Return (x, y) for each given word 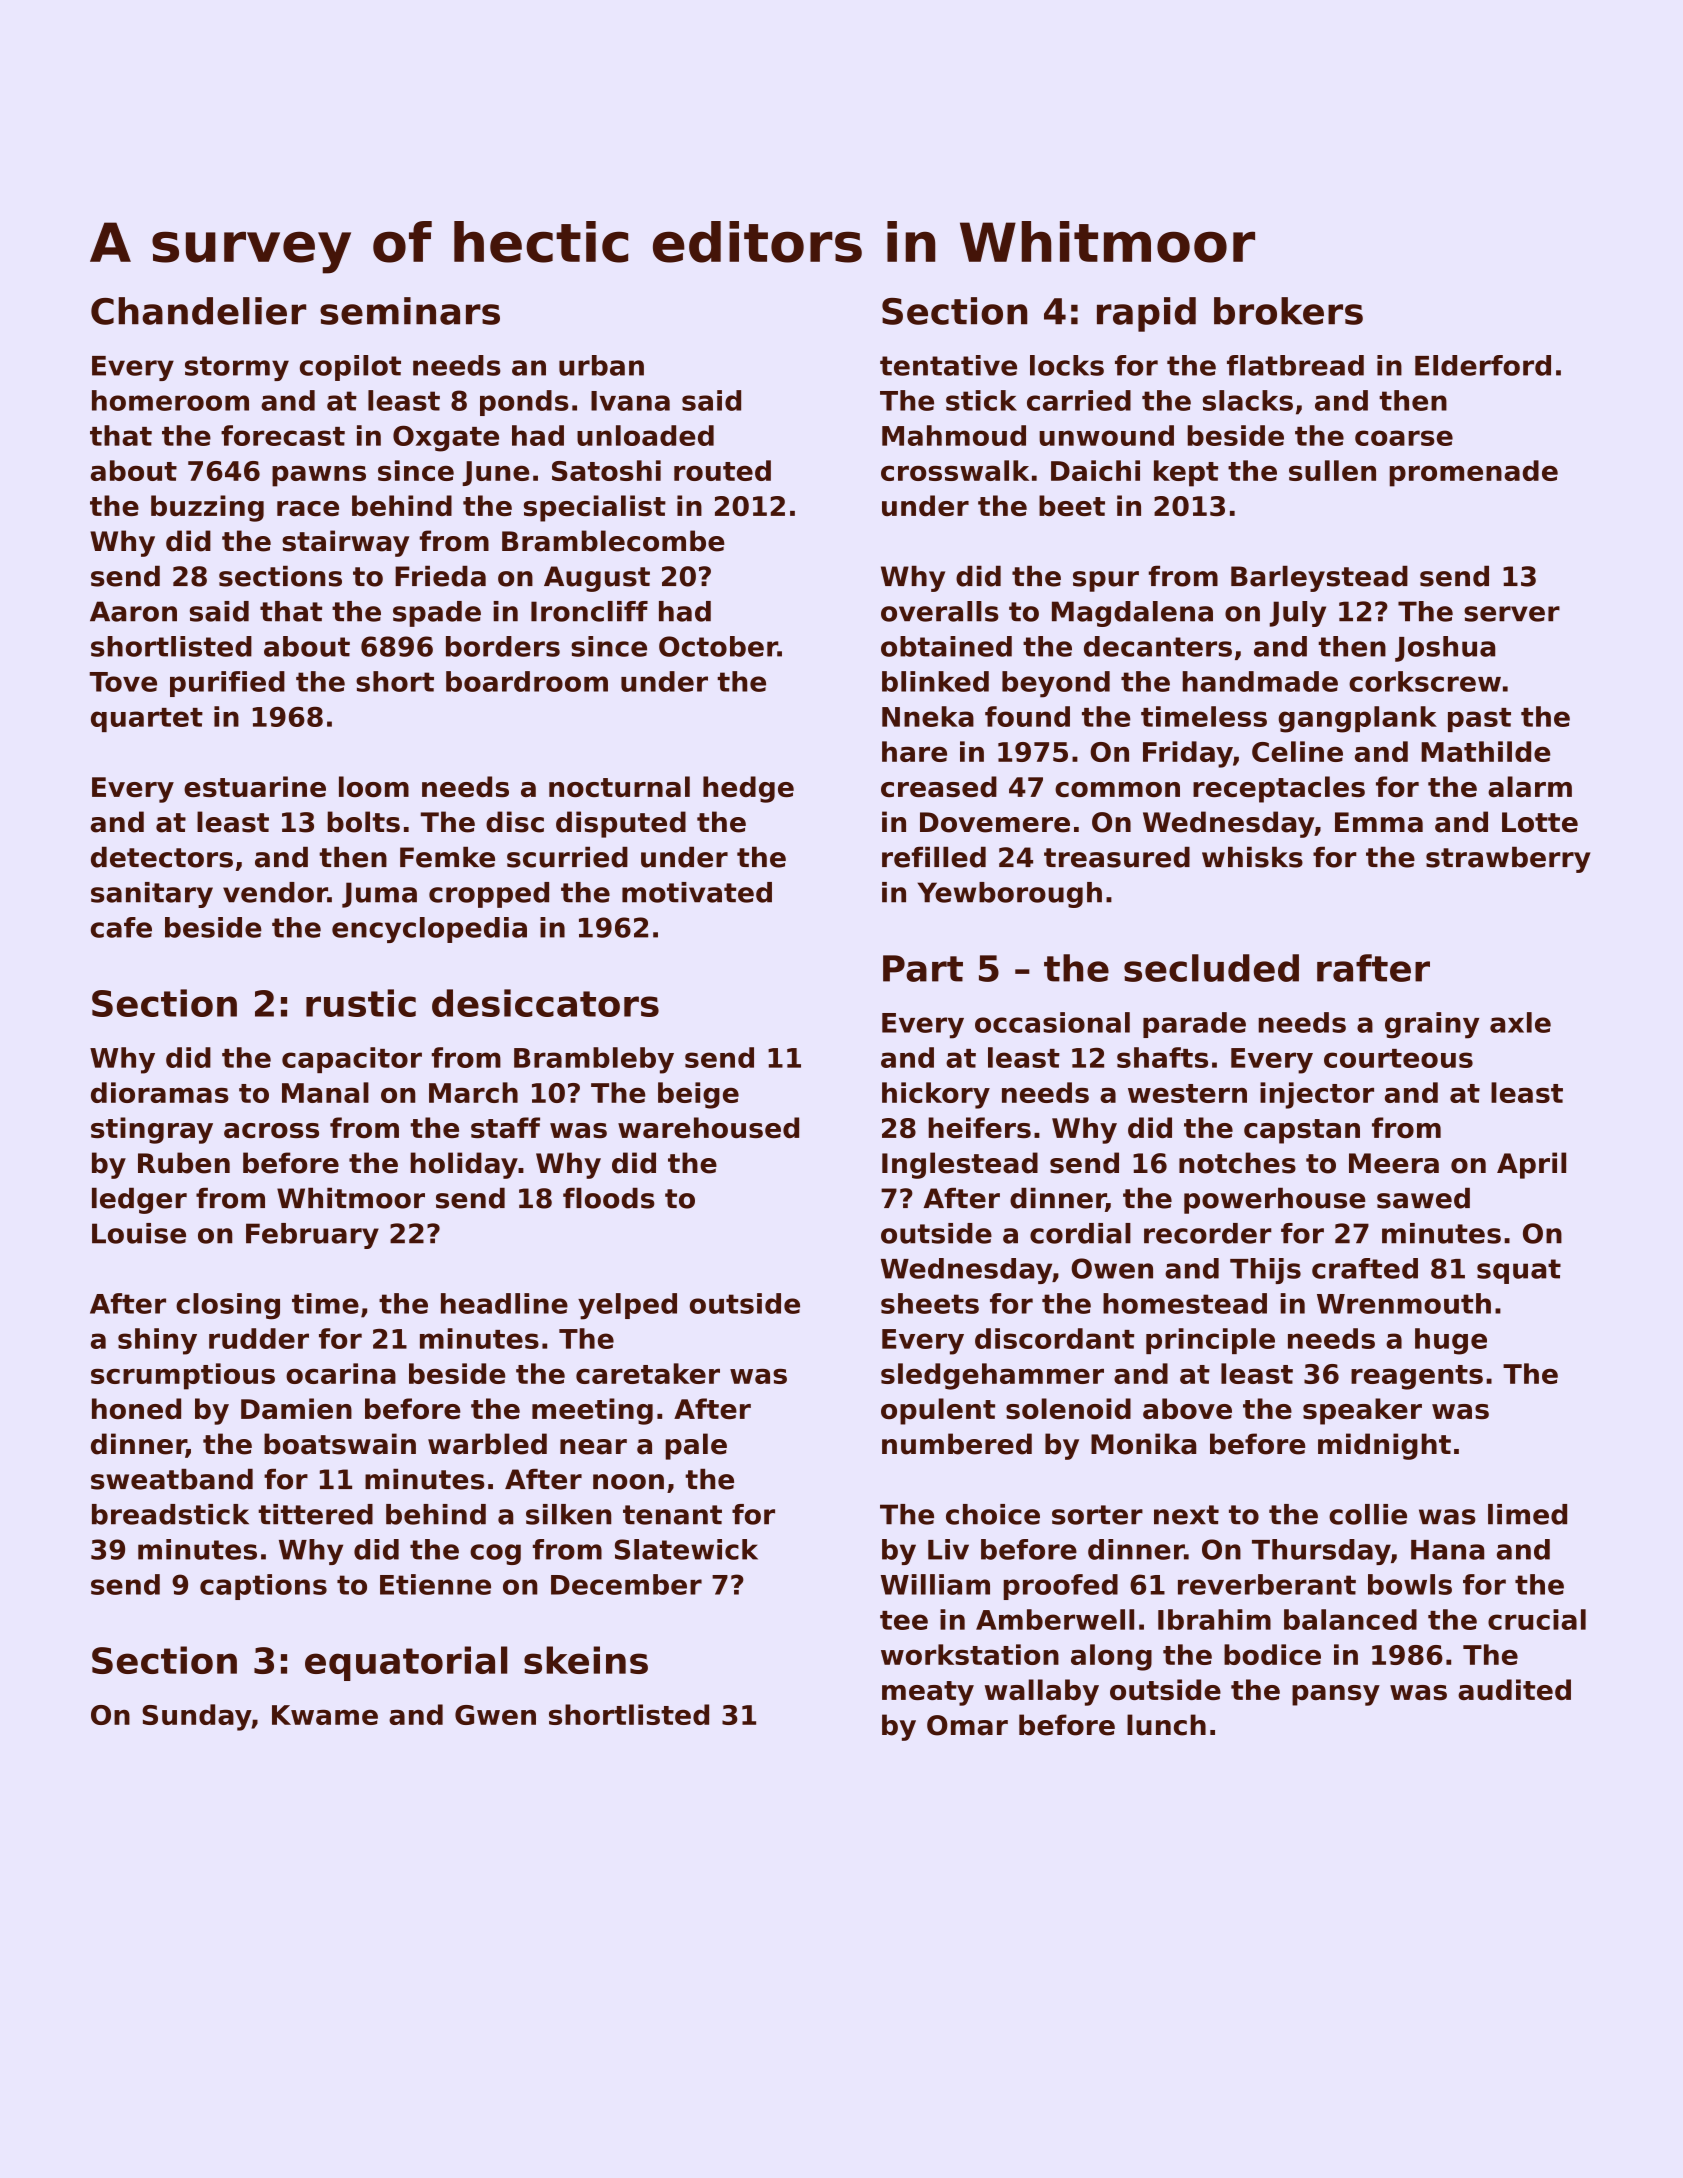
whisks (1252, 857)
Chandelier (198, 311)
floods (609, 1198)
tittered (315, 1514)
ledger (139, 1200)
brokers (1288, 311)
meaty (928, 1693)
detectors (162, 857)
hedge (748, 789)
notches (1237, 1163)
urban (601, 365)
